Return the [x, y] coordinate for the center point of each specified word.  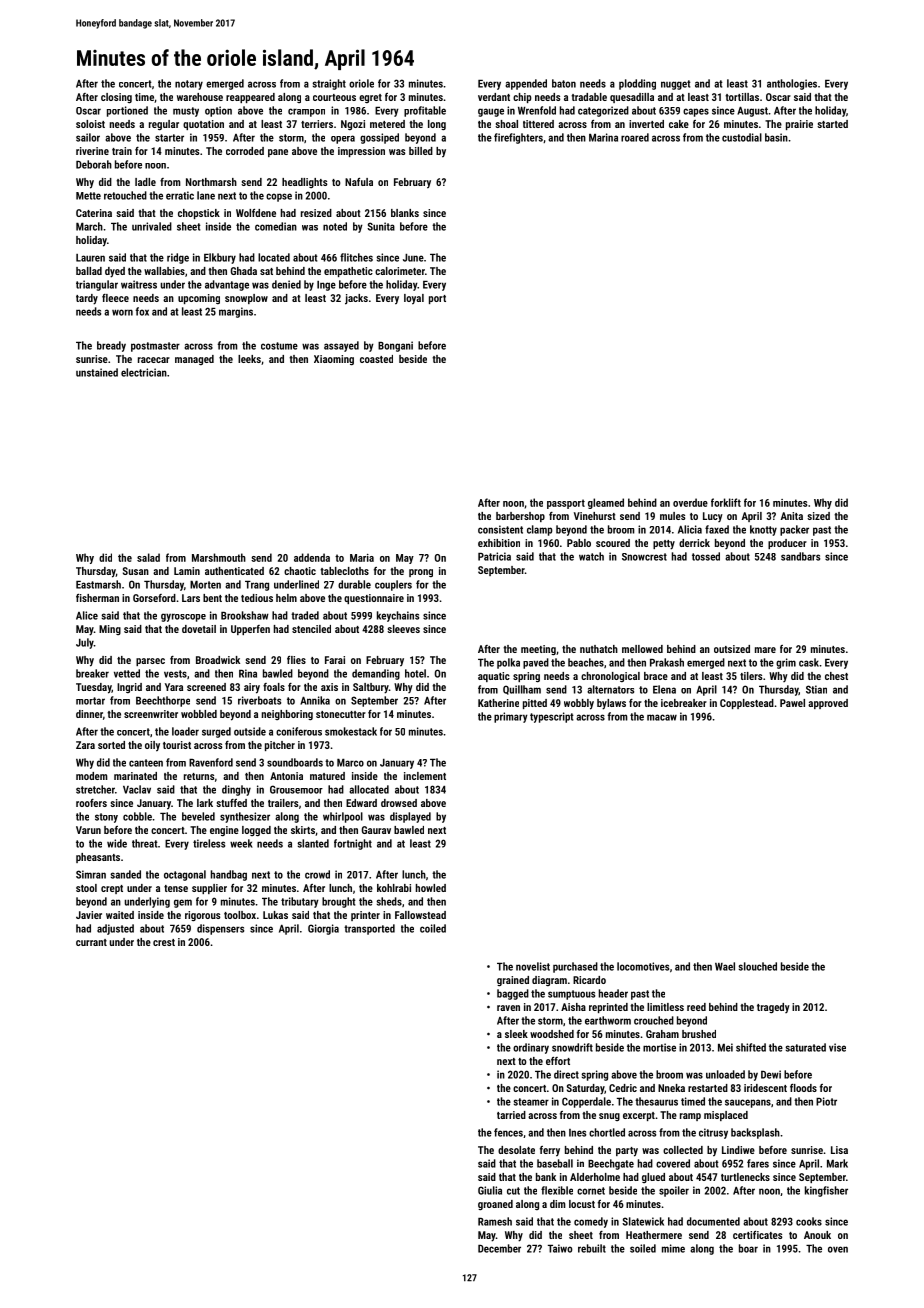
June [413, 258]
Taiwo [560, 1248]
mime [673, 1248]
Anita [792, 516]
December [499, 1248]
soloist [90, 124]
